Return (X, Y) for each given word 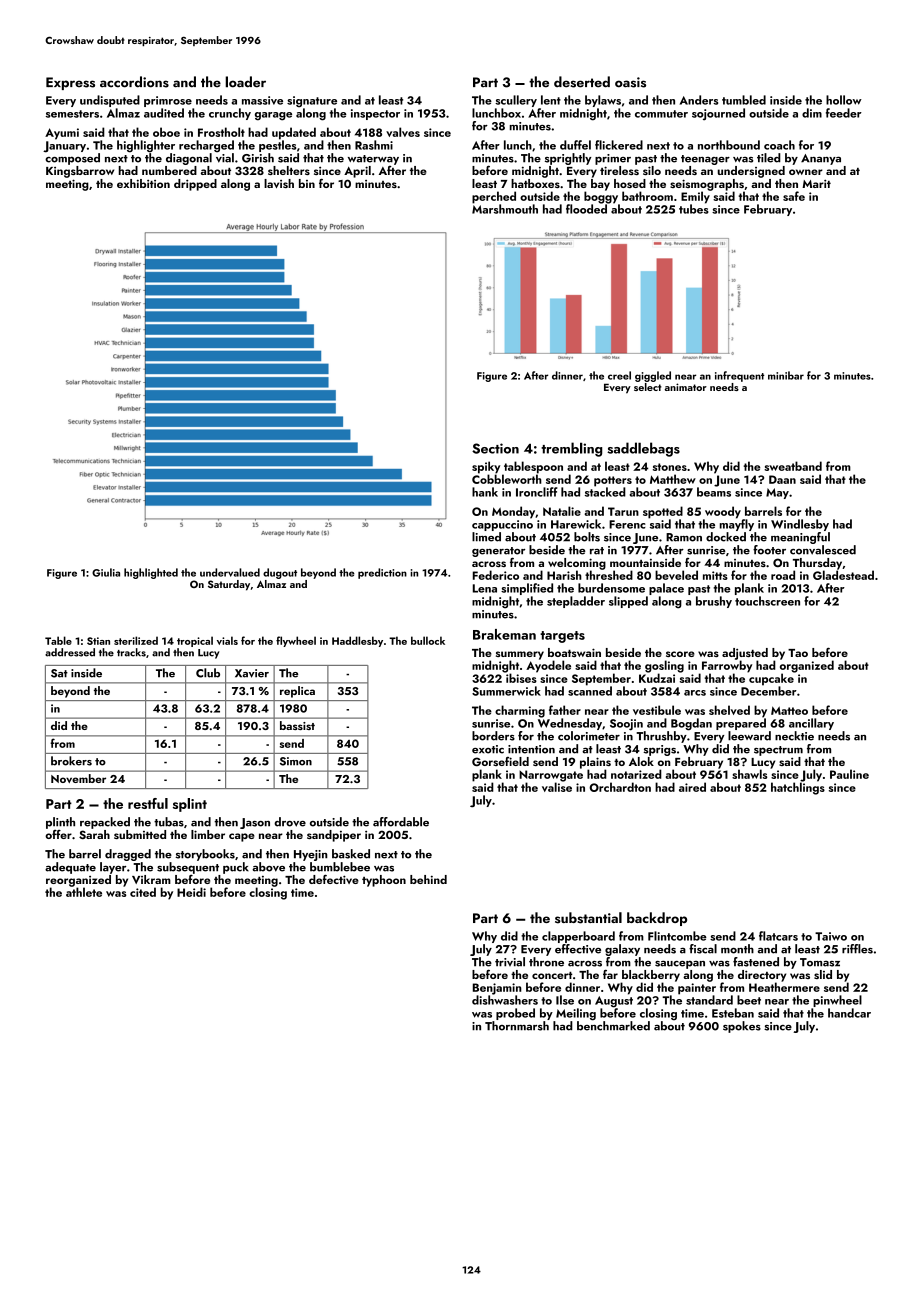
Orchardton (620, 787)
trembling (571, 449)
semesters (72, 114)
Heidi (191, 892)
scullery (516, 101)
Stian (98, 641)
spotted (663, 512)
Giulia (106, 572)
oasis (630, 82)
